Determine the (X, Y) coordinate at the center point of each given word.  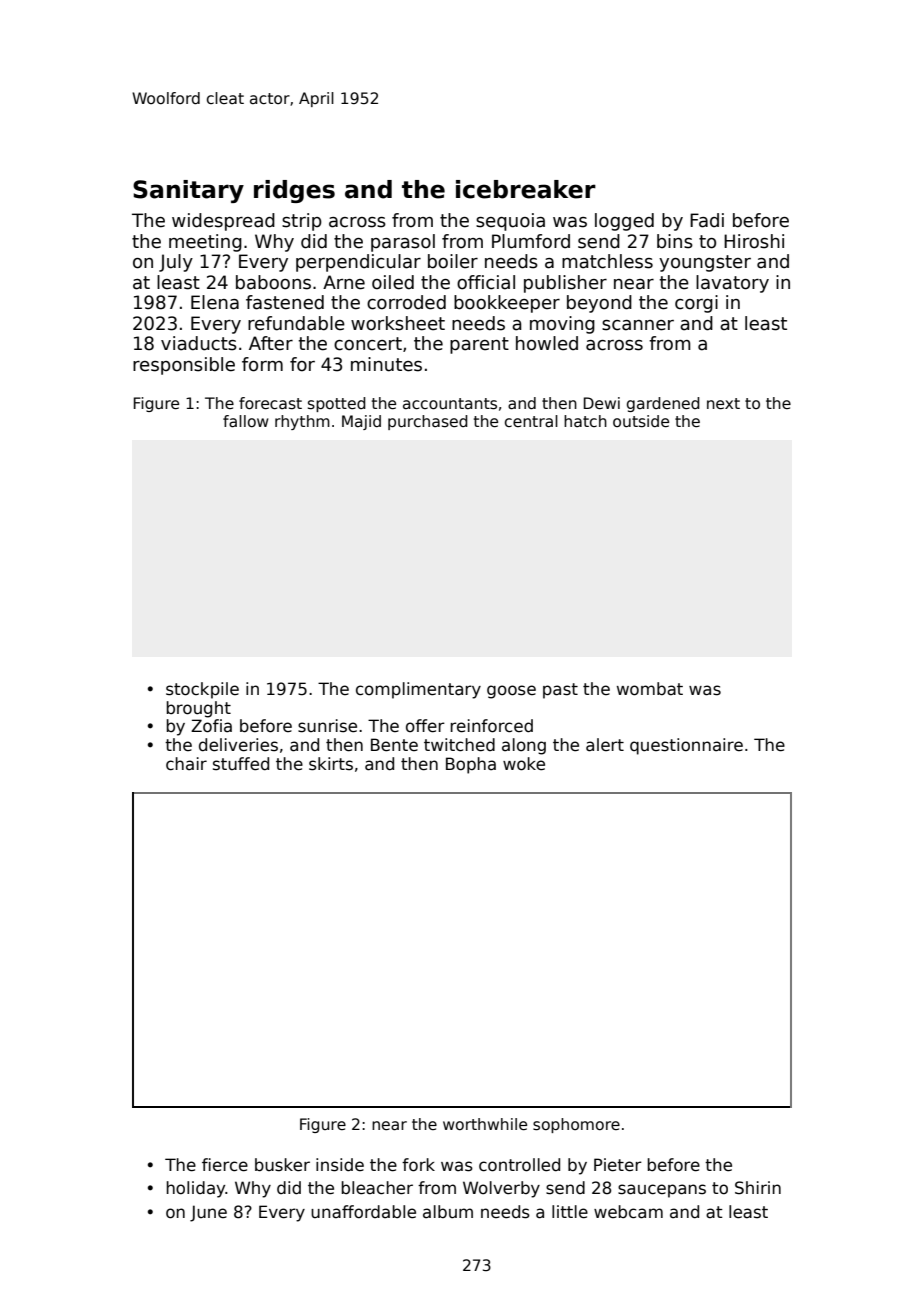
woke (524, 764)
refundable (296, 323)
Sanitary (188, 191)
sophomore (576, 1125)
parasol (403, 243)
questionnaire (686, 746)
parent (479, 345)
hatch (585, 421)
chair (186, 764)
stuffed (241, 764)
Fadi (707, 220)
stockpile (202, 690)
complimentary (418, 690)
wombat (650, 689)
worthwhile (485, 1124)
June (208, 1213)
